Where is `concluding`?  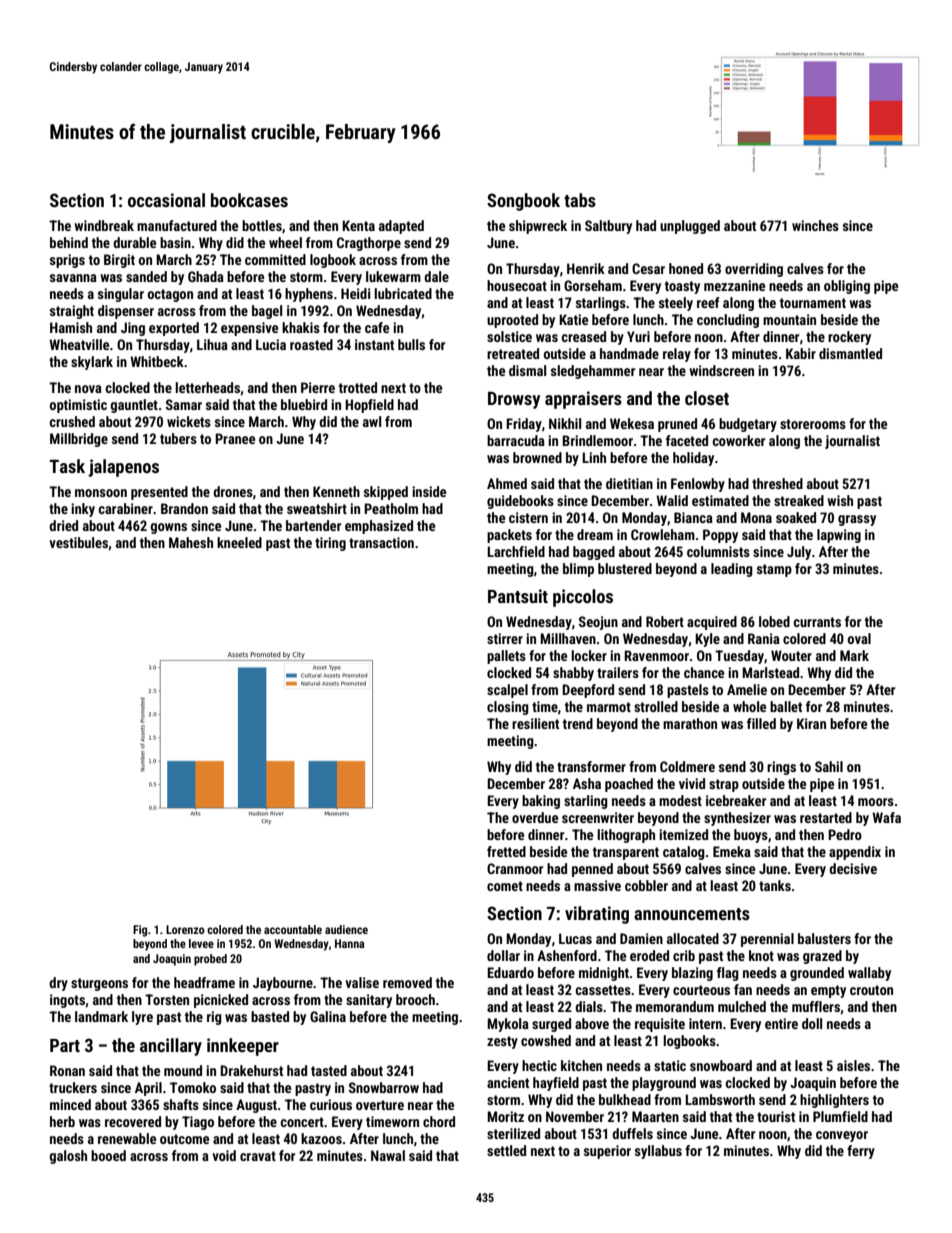 concluding is located at coordinates (728, 321).
